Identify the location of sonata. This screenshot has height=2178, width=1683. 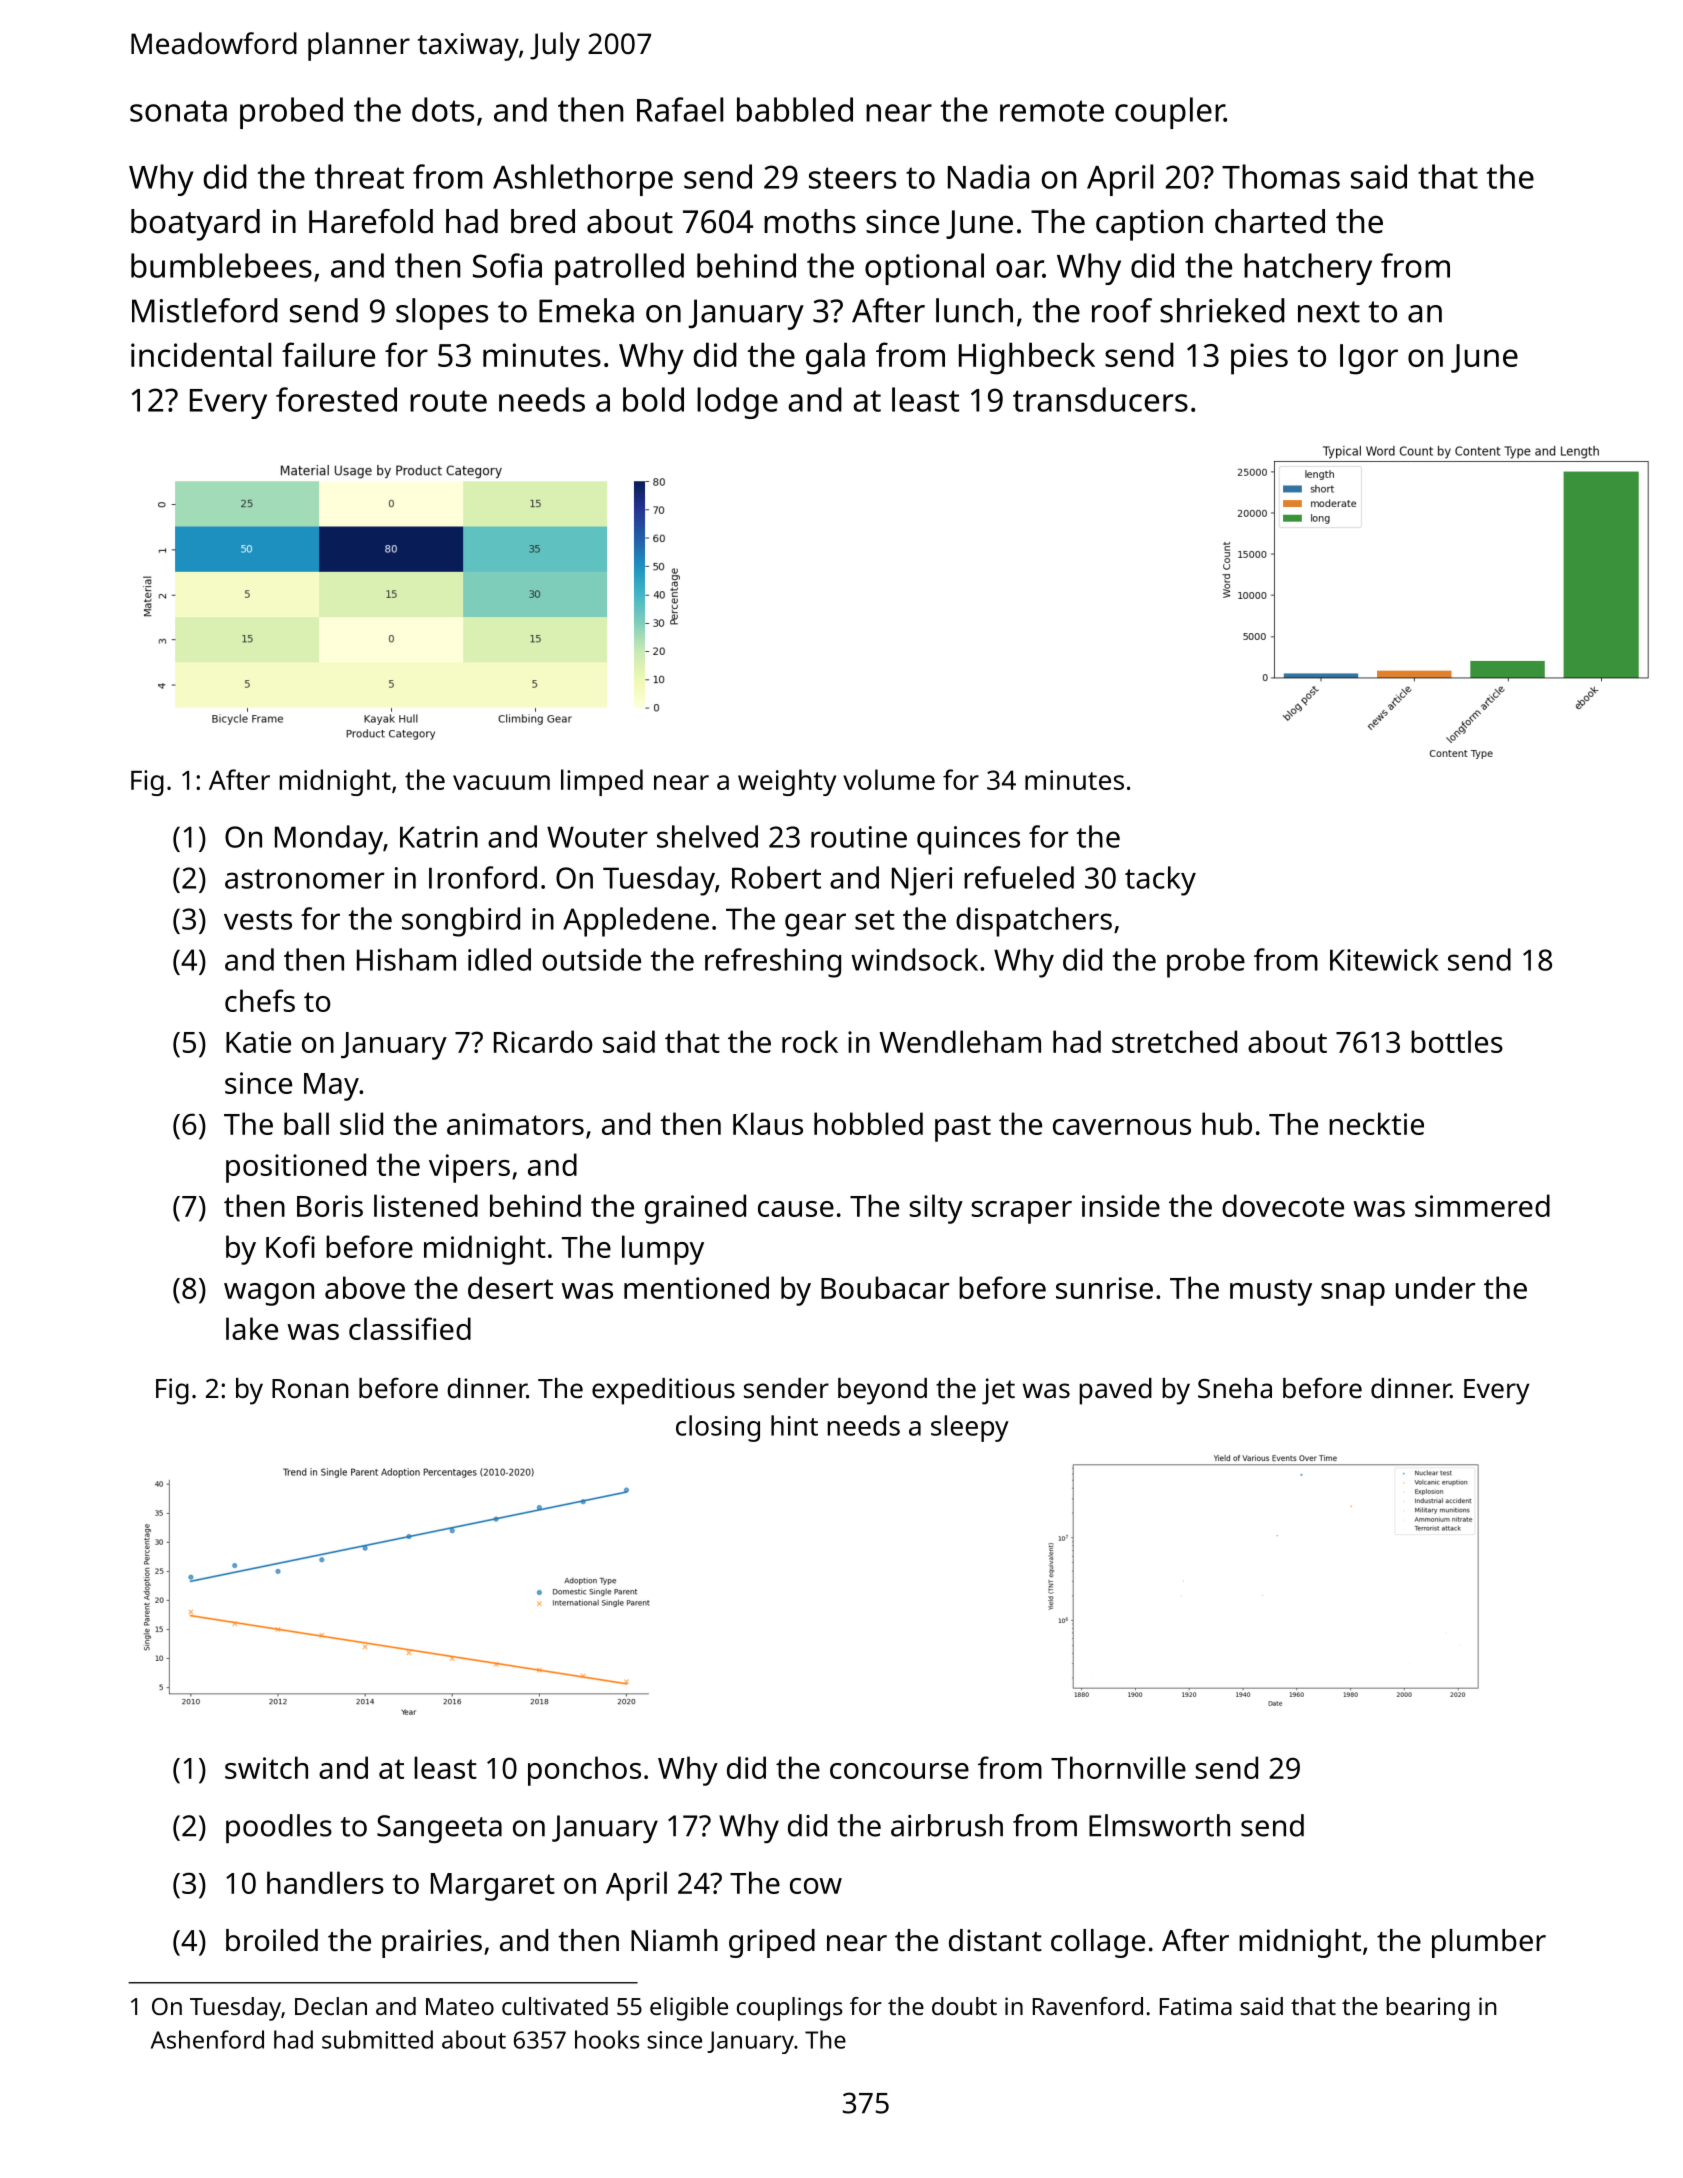
(178, 111).
